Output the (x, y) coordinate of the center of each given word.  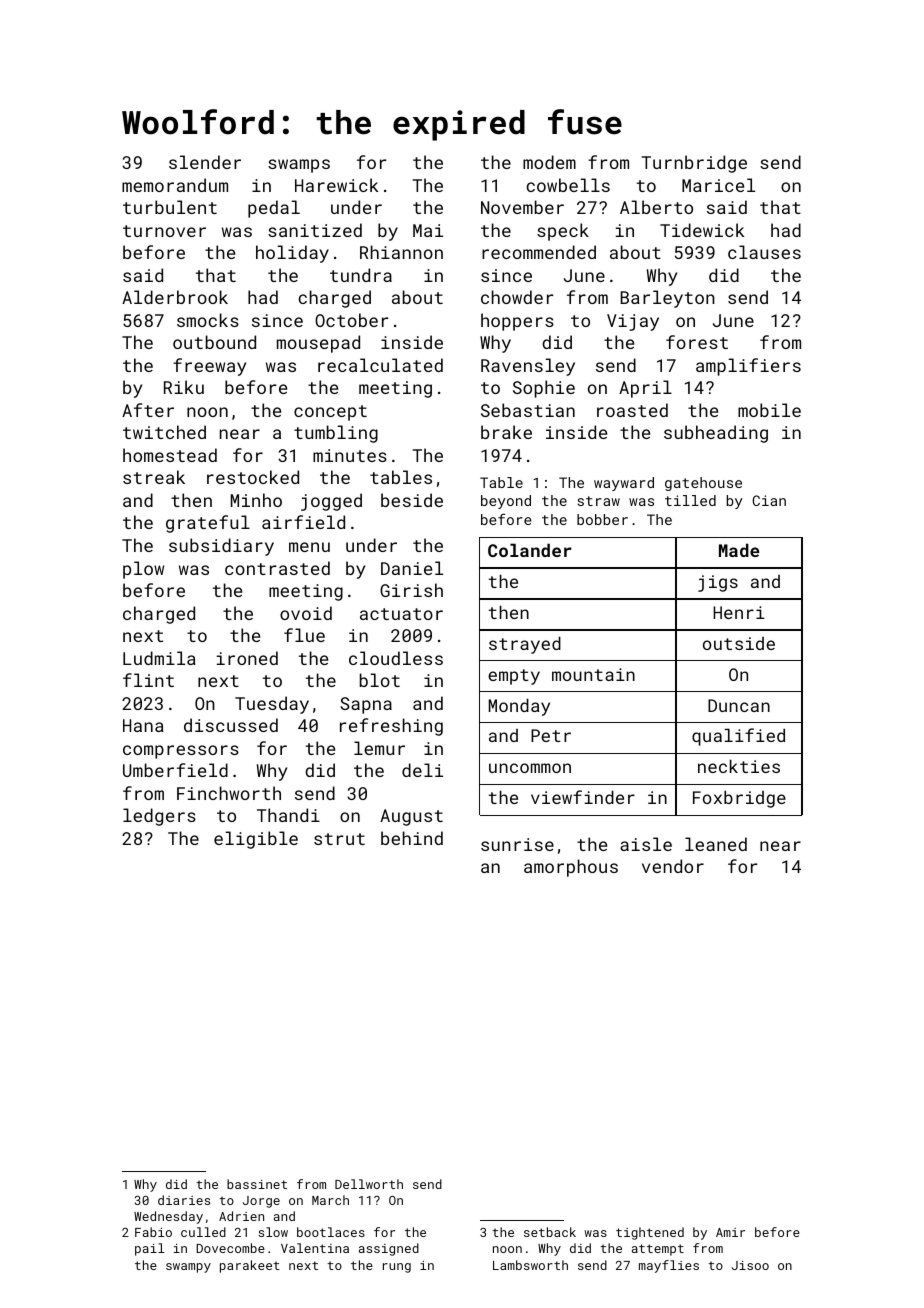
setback (550, 1232)
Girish (411, 590)
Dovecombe (230, 1248)
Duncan (739, 705)
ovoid (306, 613)
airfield (303, 522)
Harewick (336, 185)
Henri (739, 612)
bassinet (257, 1184)
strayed (525, 645)
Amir (730, 1232)
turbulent (170, 207)
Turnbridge (694, 164)
